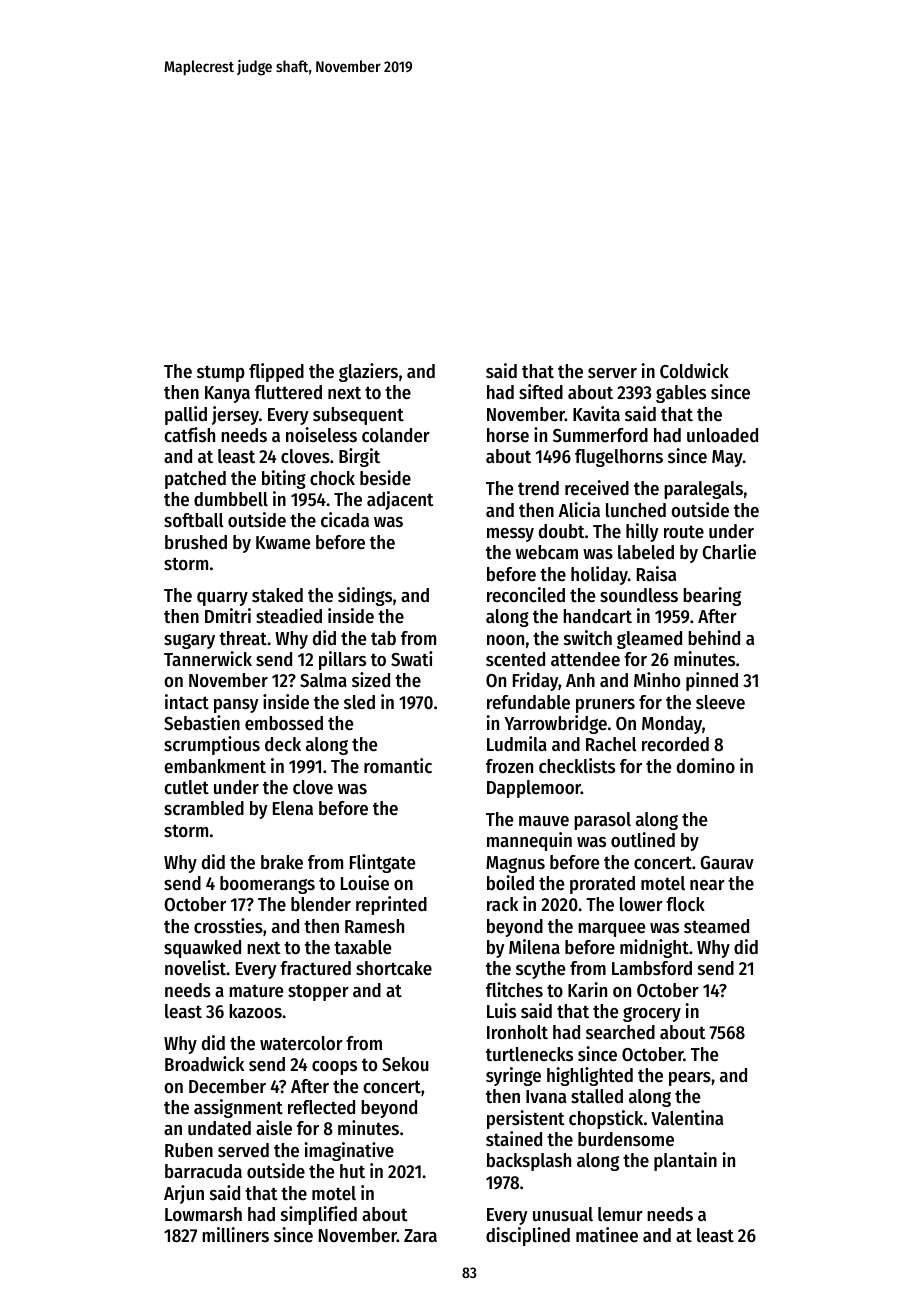  I want to click on Magnus, so click(515, 864).
